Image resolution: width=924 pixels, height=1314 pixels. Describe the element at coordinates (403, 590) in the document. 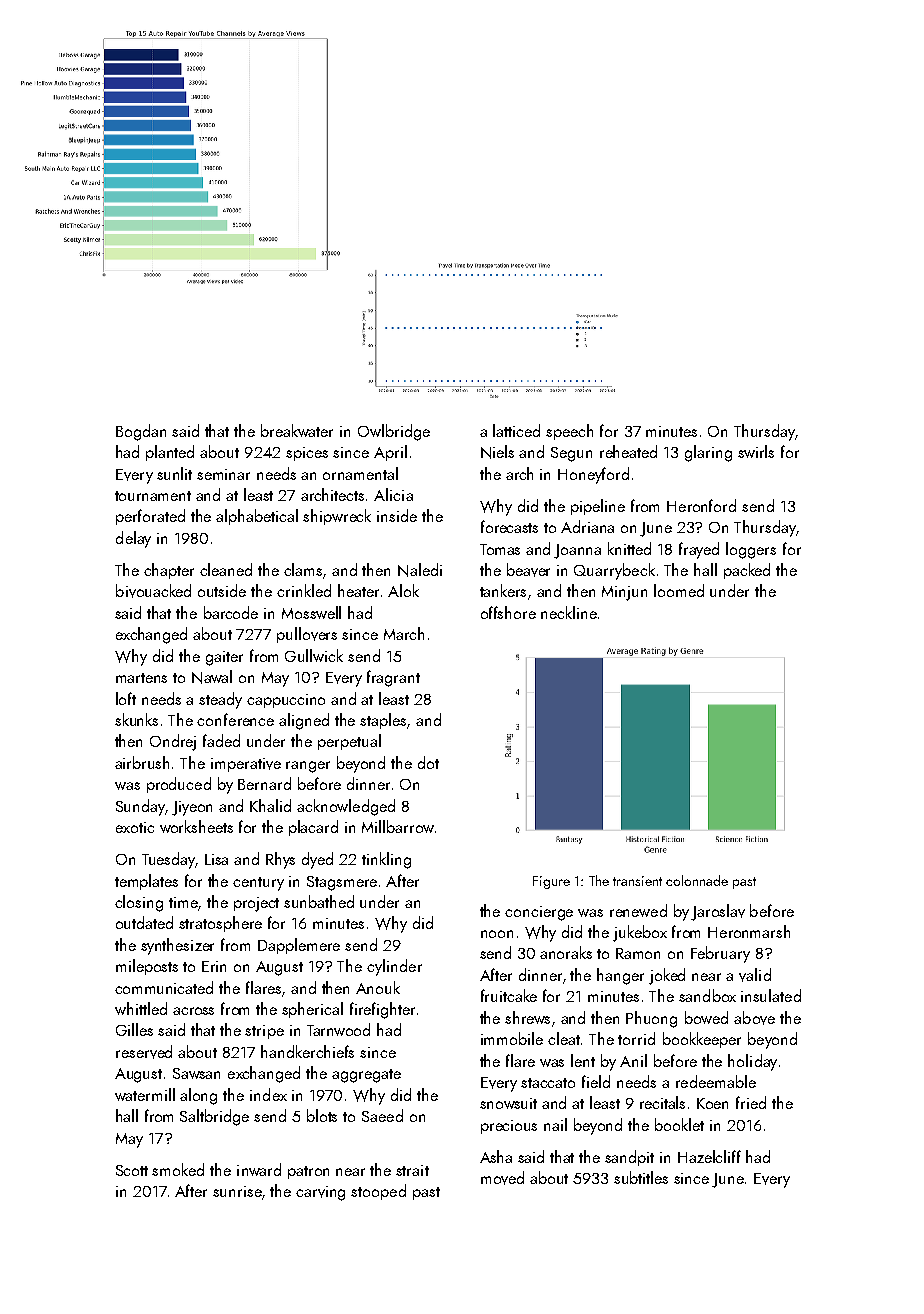

I see `Alok` at that location.
